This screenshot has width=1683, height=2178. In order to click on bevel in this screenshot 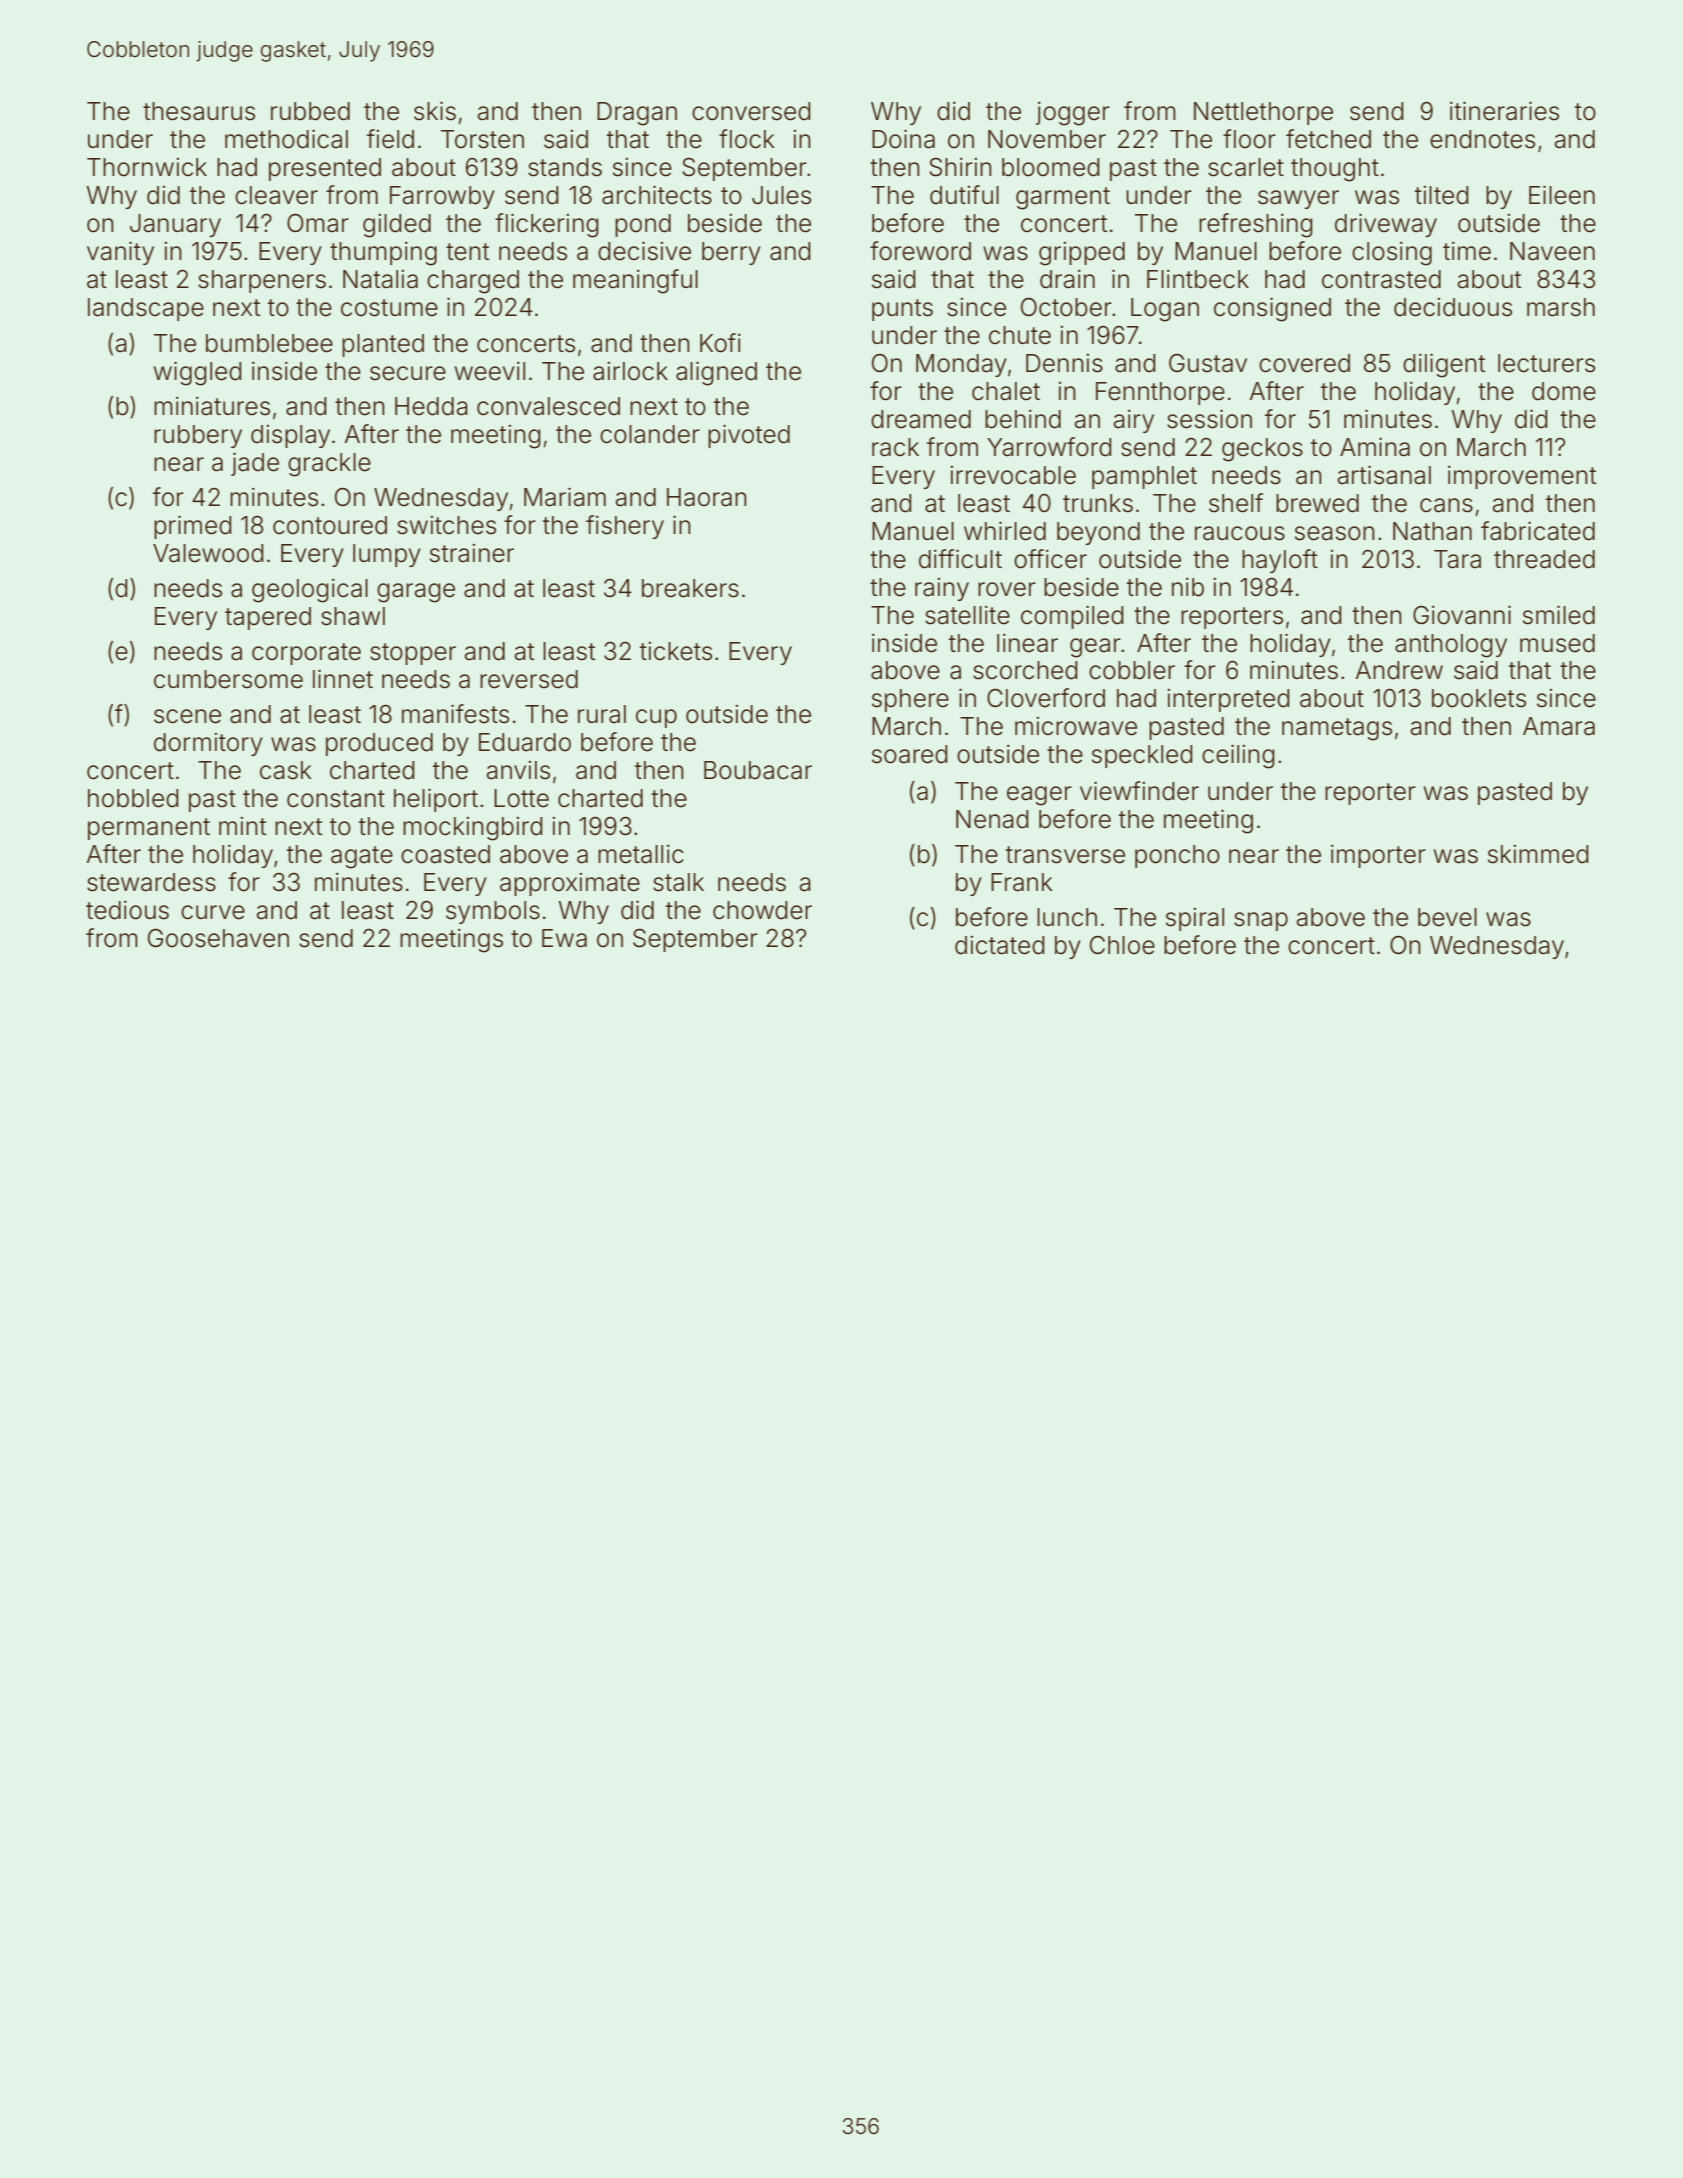, I will do `click(1447, 917)`.
